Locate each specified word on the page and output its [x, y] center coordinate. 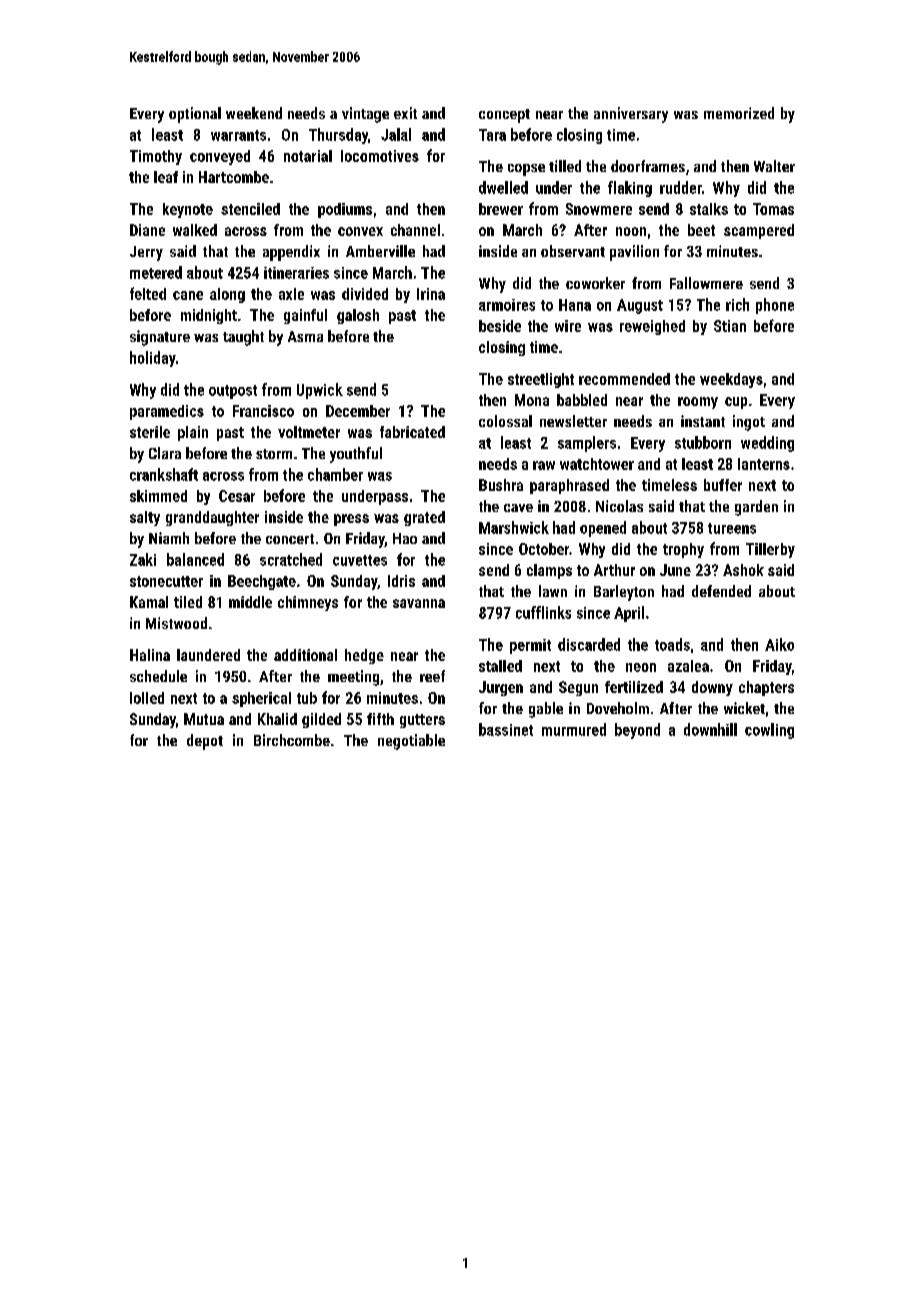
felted [148, 293]
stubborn [703, 442]
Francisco [263, 411]
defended [721, 591]
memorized [739, 113]
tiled [188, 602]
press [351, 520]
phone [775, 306]
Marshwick [514, 527]
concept [504, 116]
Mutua [204, 719]
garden [756, 508]
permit [530, 646]
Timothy [156, 157]
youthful [356, 455]
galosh [358, 316]
